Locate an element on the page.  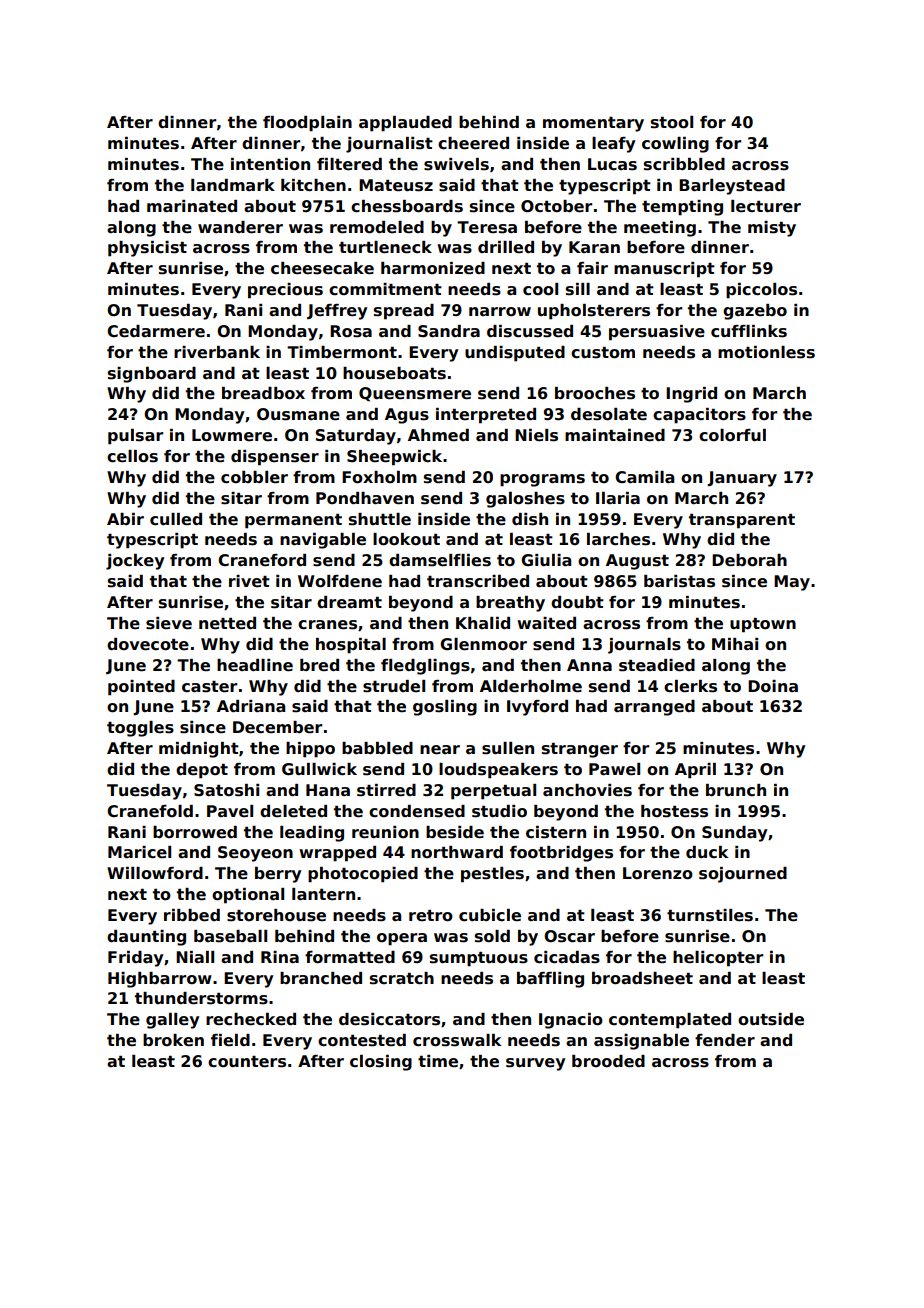
stool is located at coordinates (672, 122).
